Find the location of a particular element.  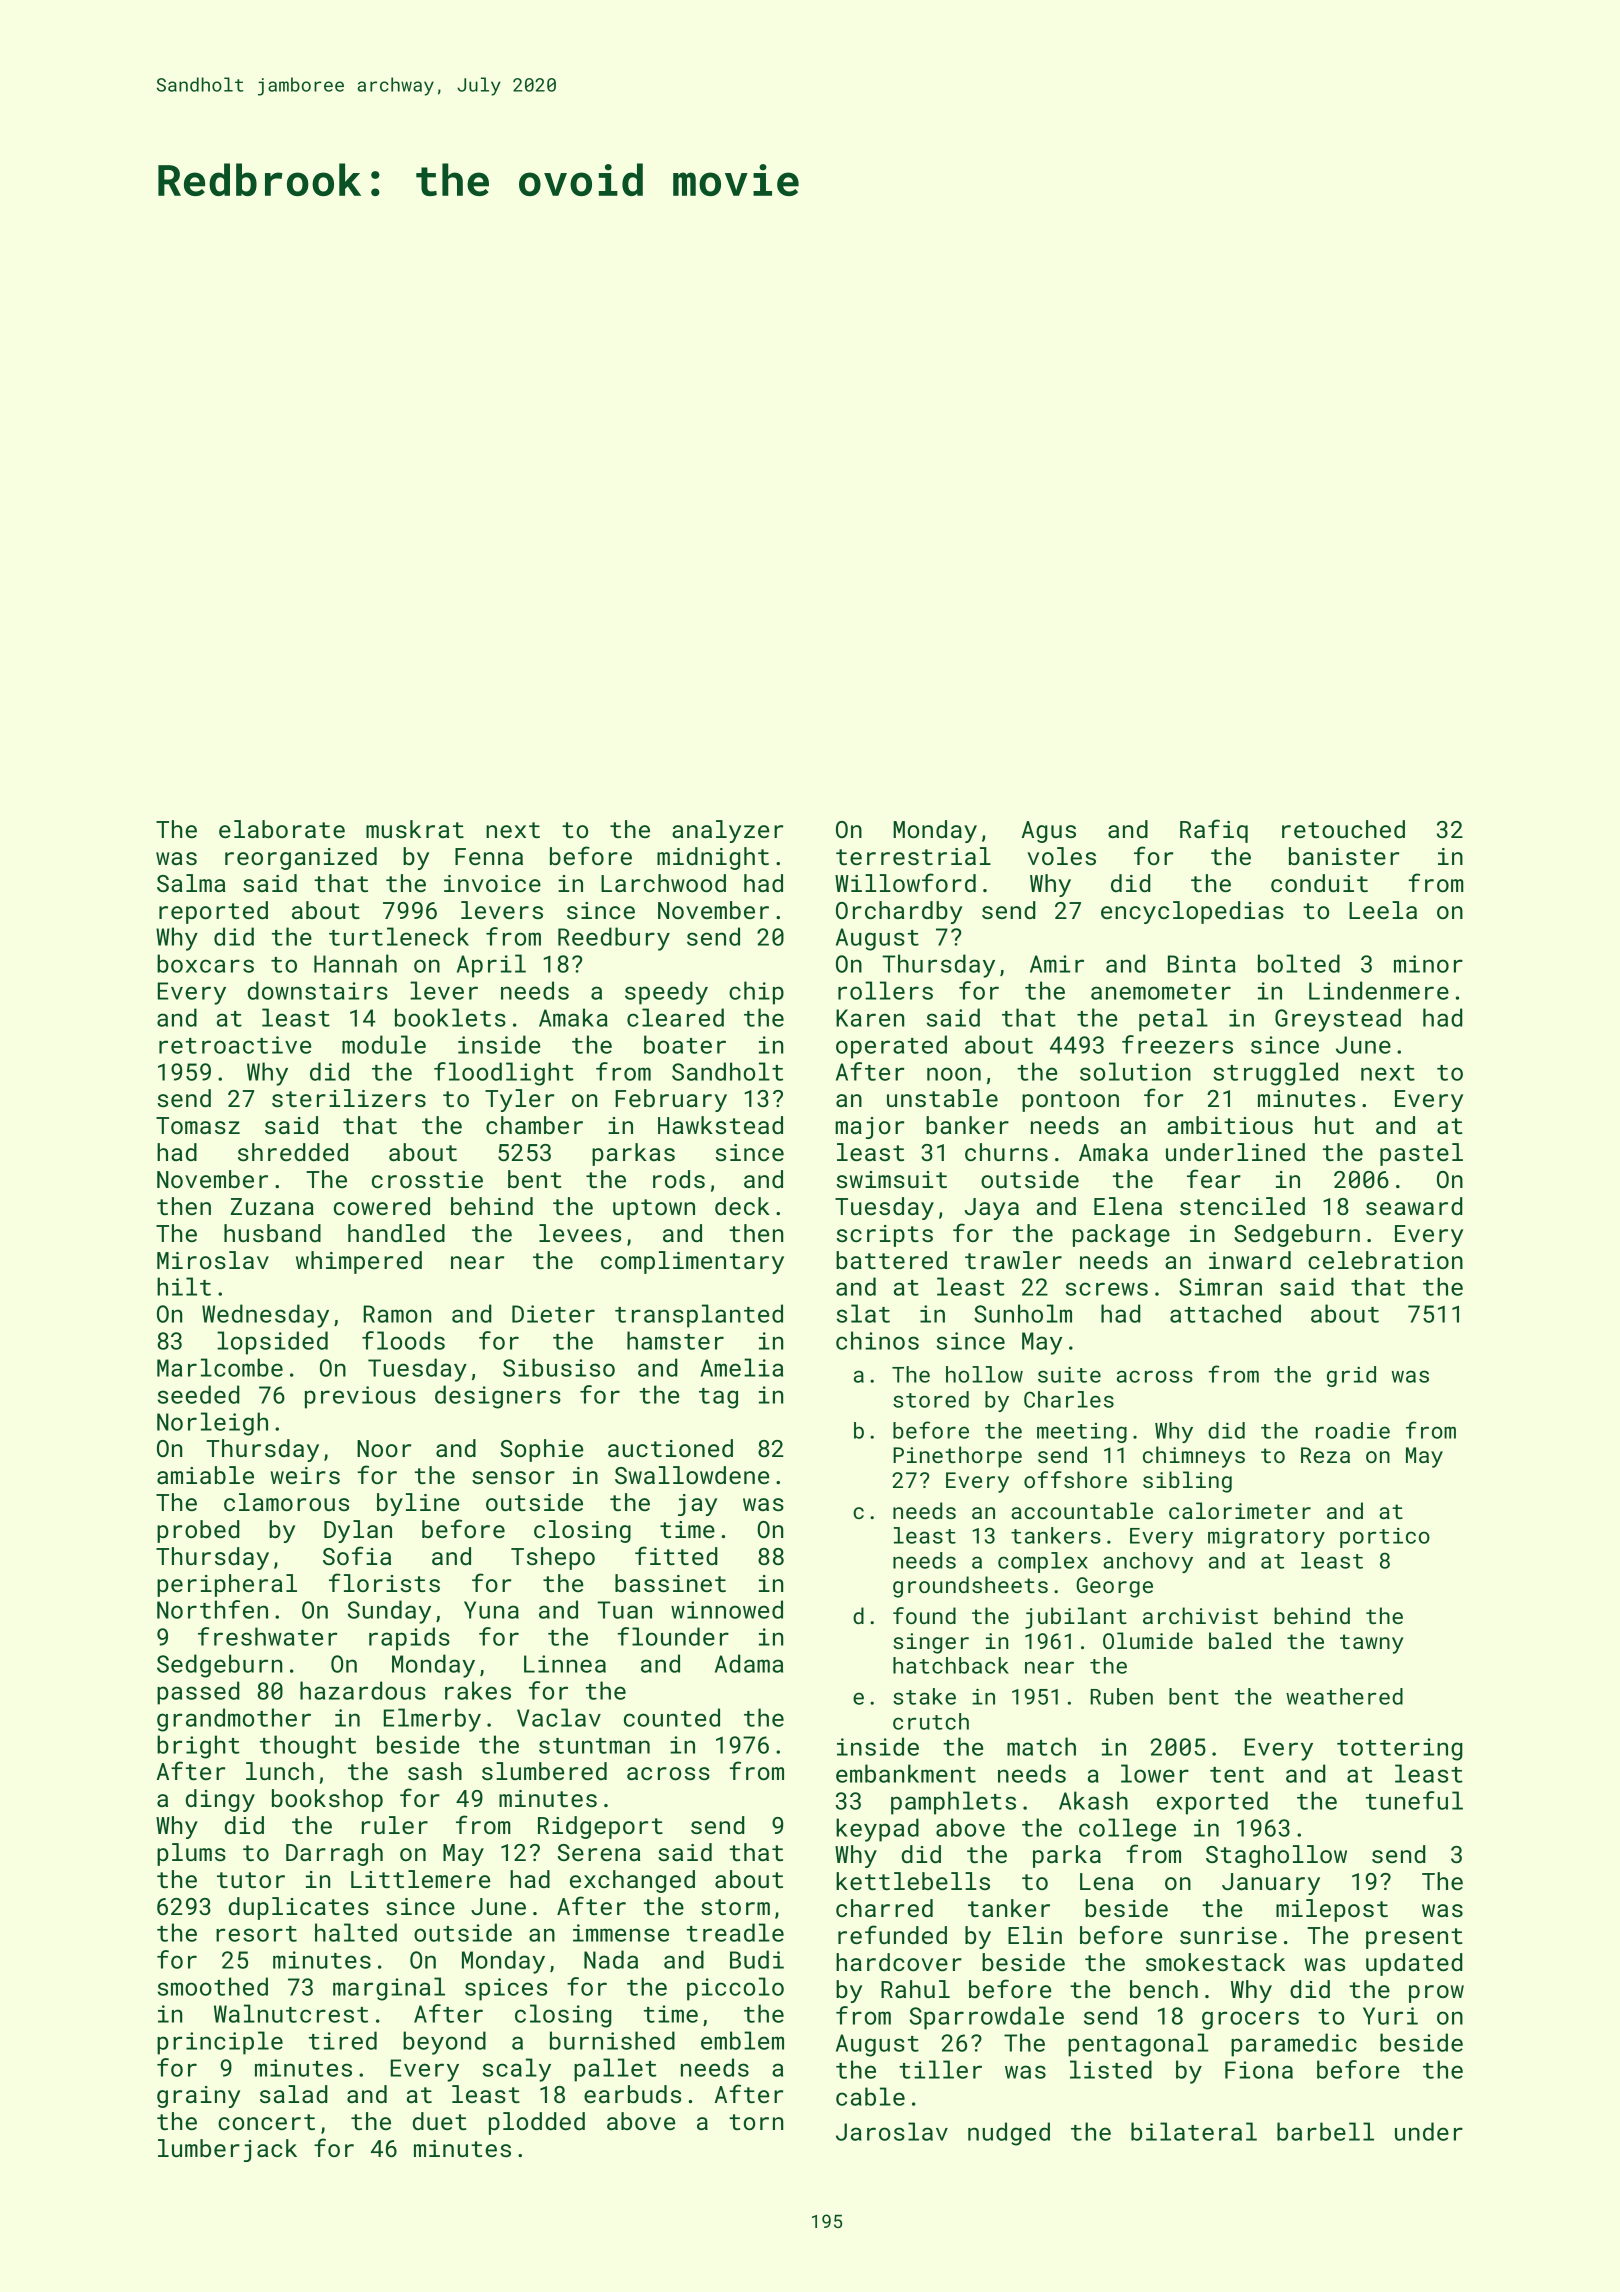

anchovy is located at coordinates (1148, 1562).
